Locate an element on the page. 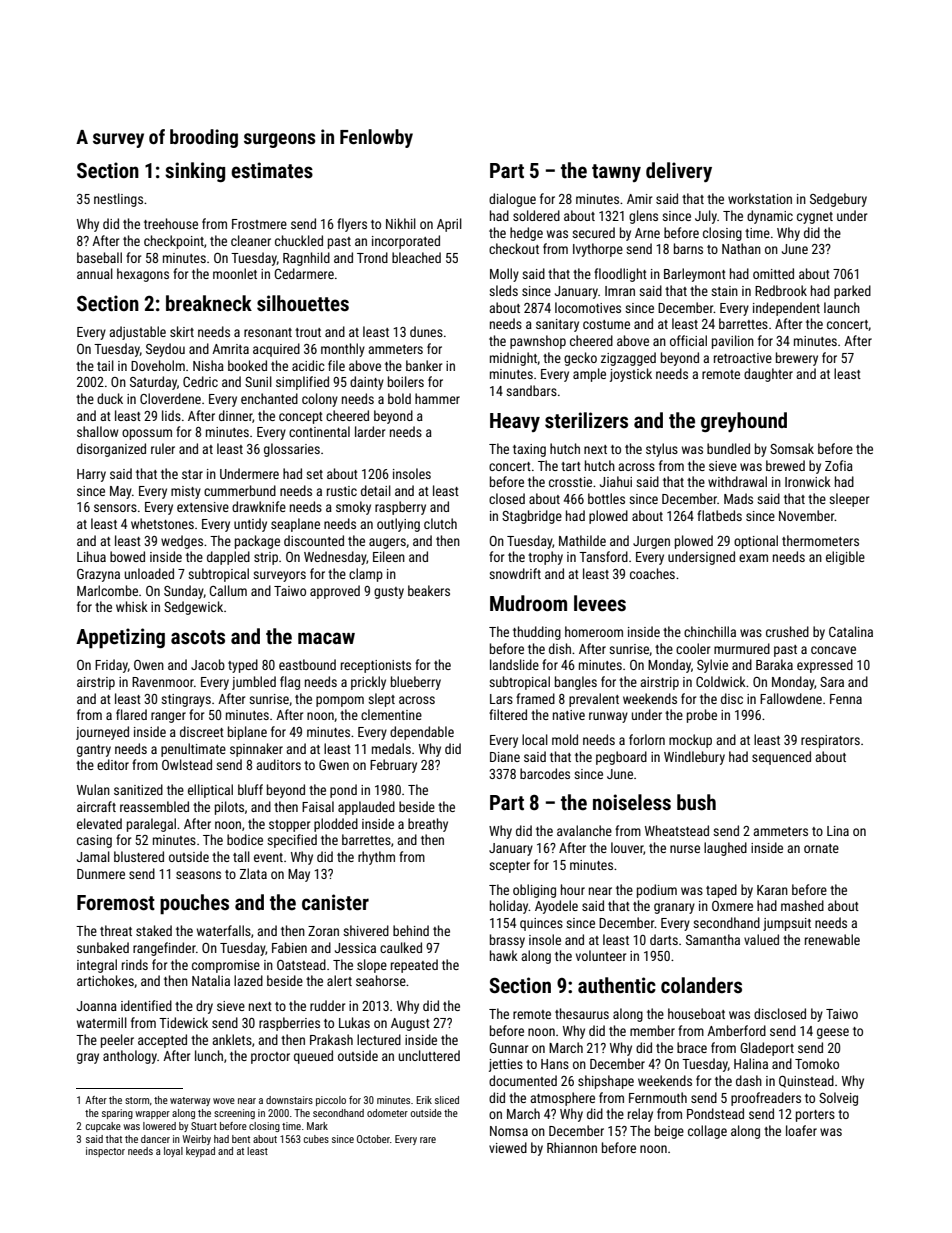 The width and height of the page is (952, 1233). Dunmere is located at coordinates (101, 874).
